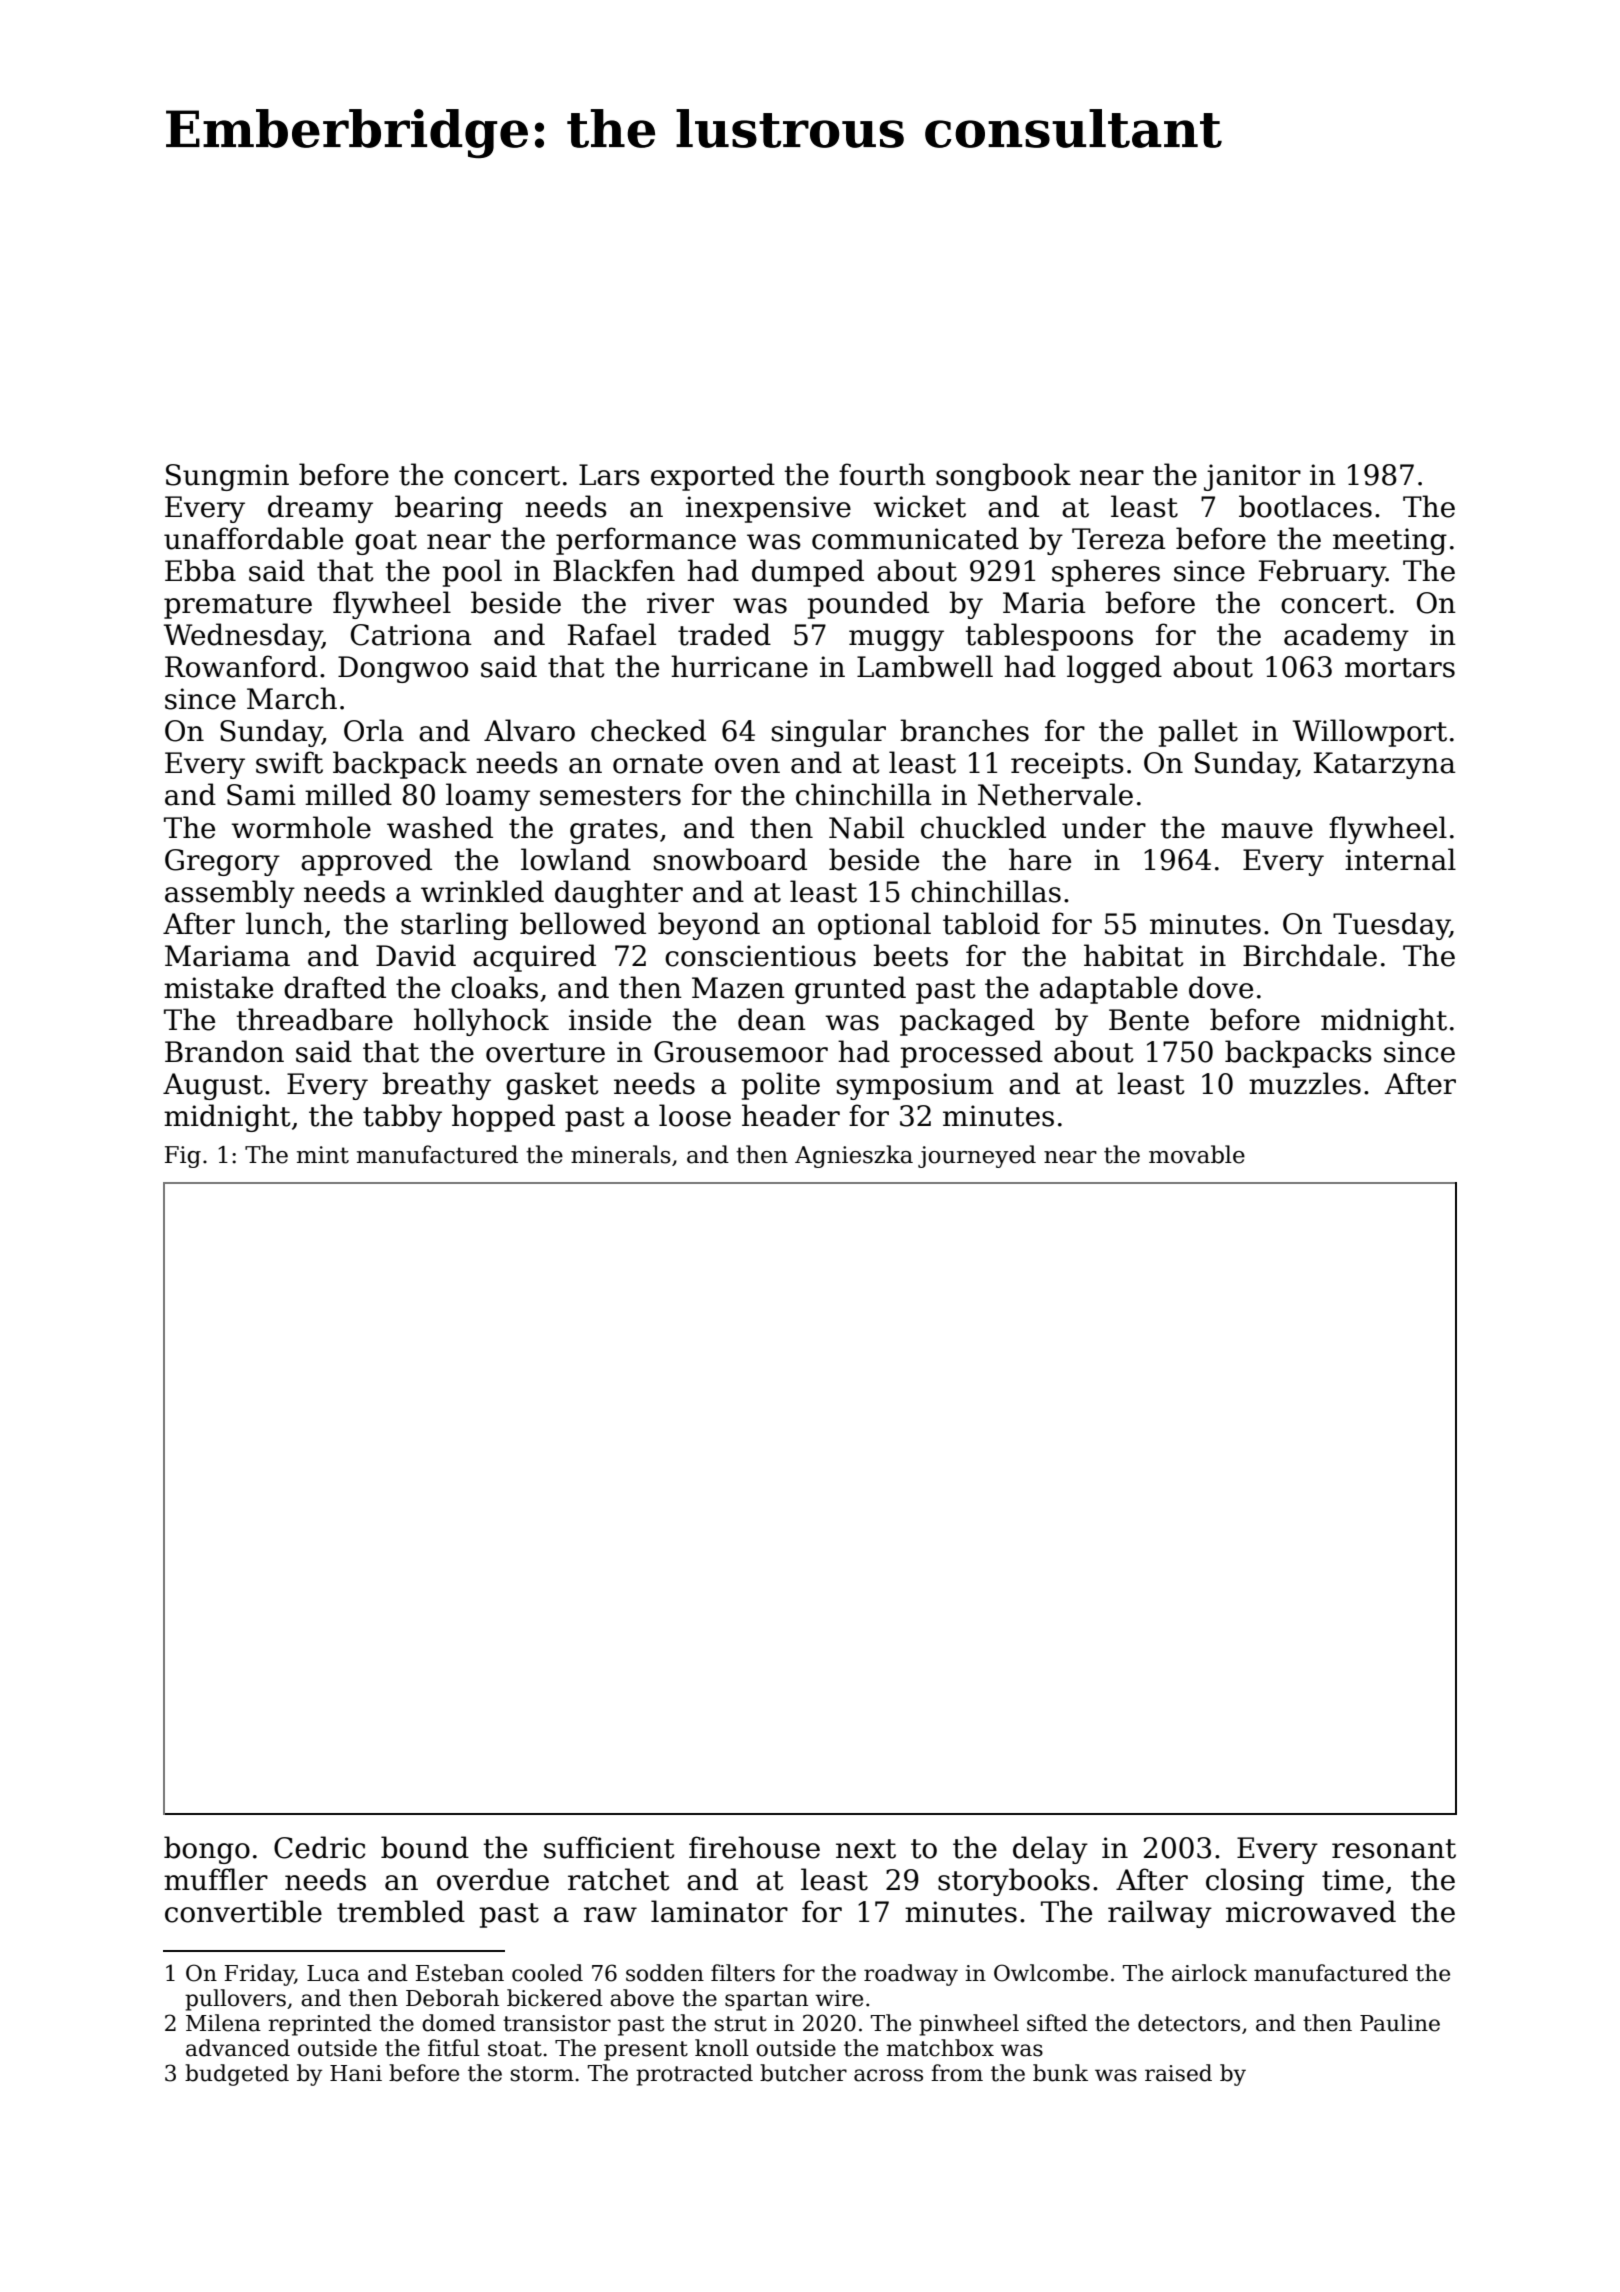  Describe the element at coordinates (292, 698) in the screenshot. I see `March` at that location.
